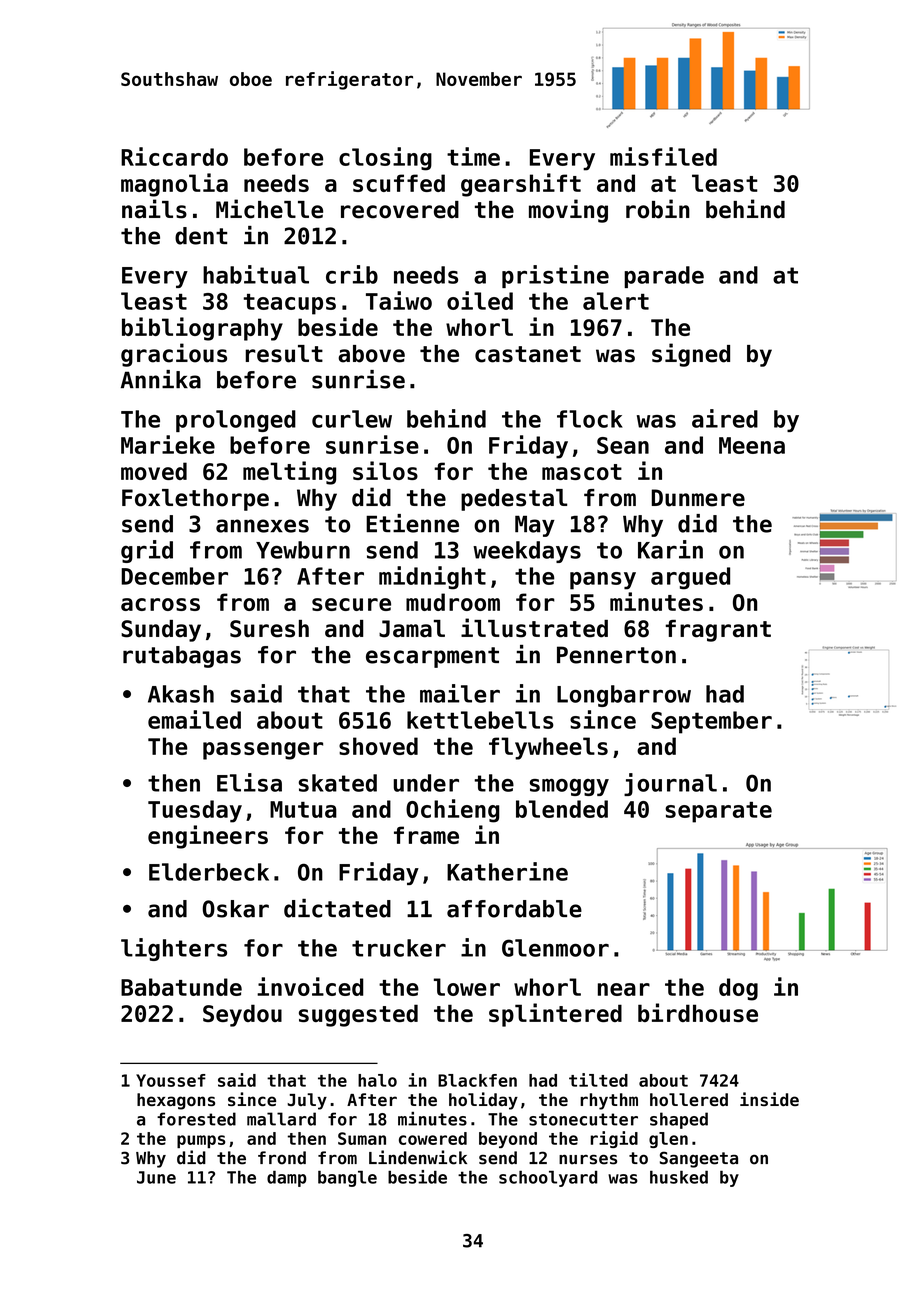  Describe the element at coordinates (582, 472) in the document. I see `mascot` at that location.
